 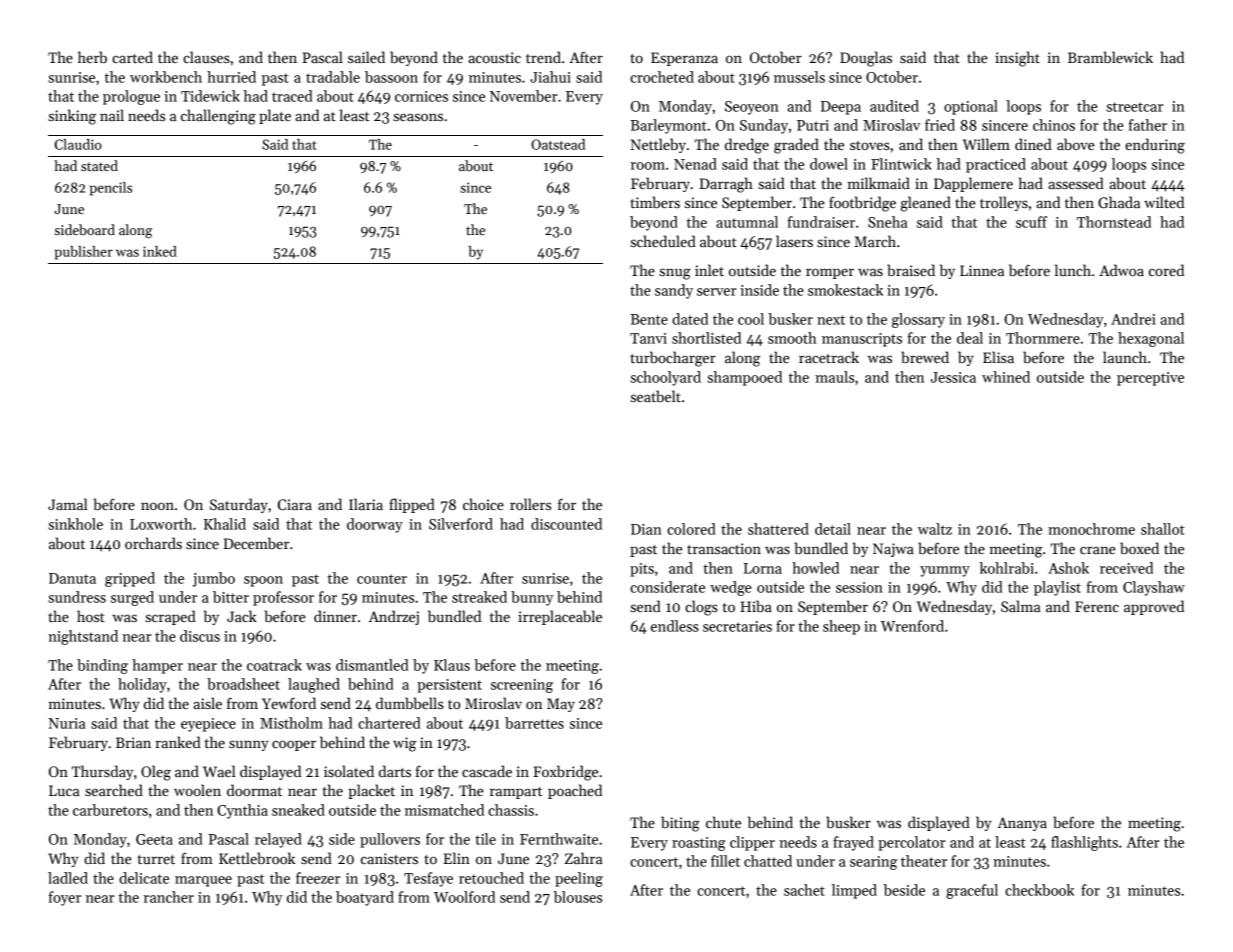 I want to click on barrettes, so click(x=534, y=723).
